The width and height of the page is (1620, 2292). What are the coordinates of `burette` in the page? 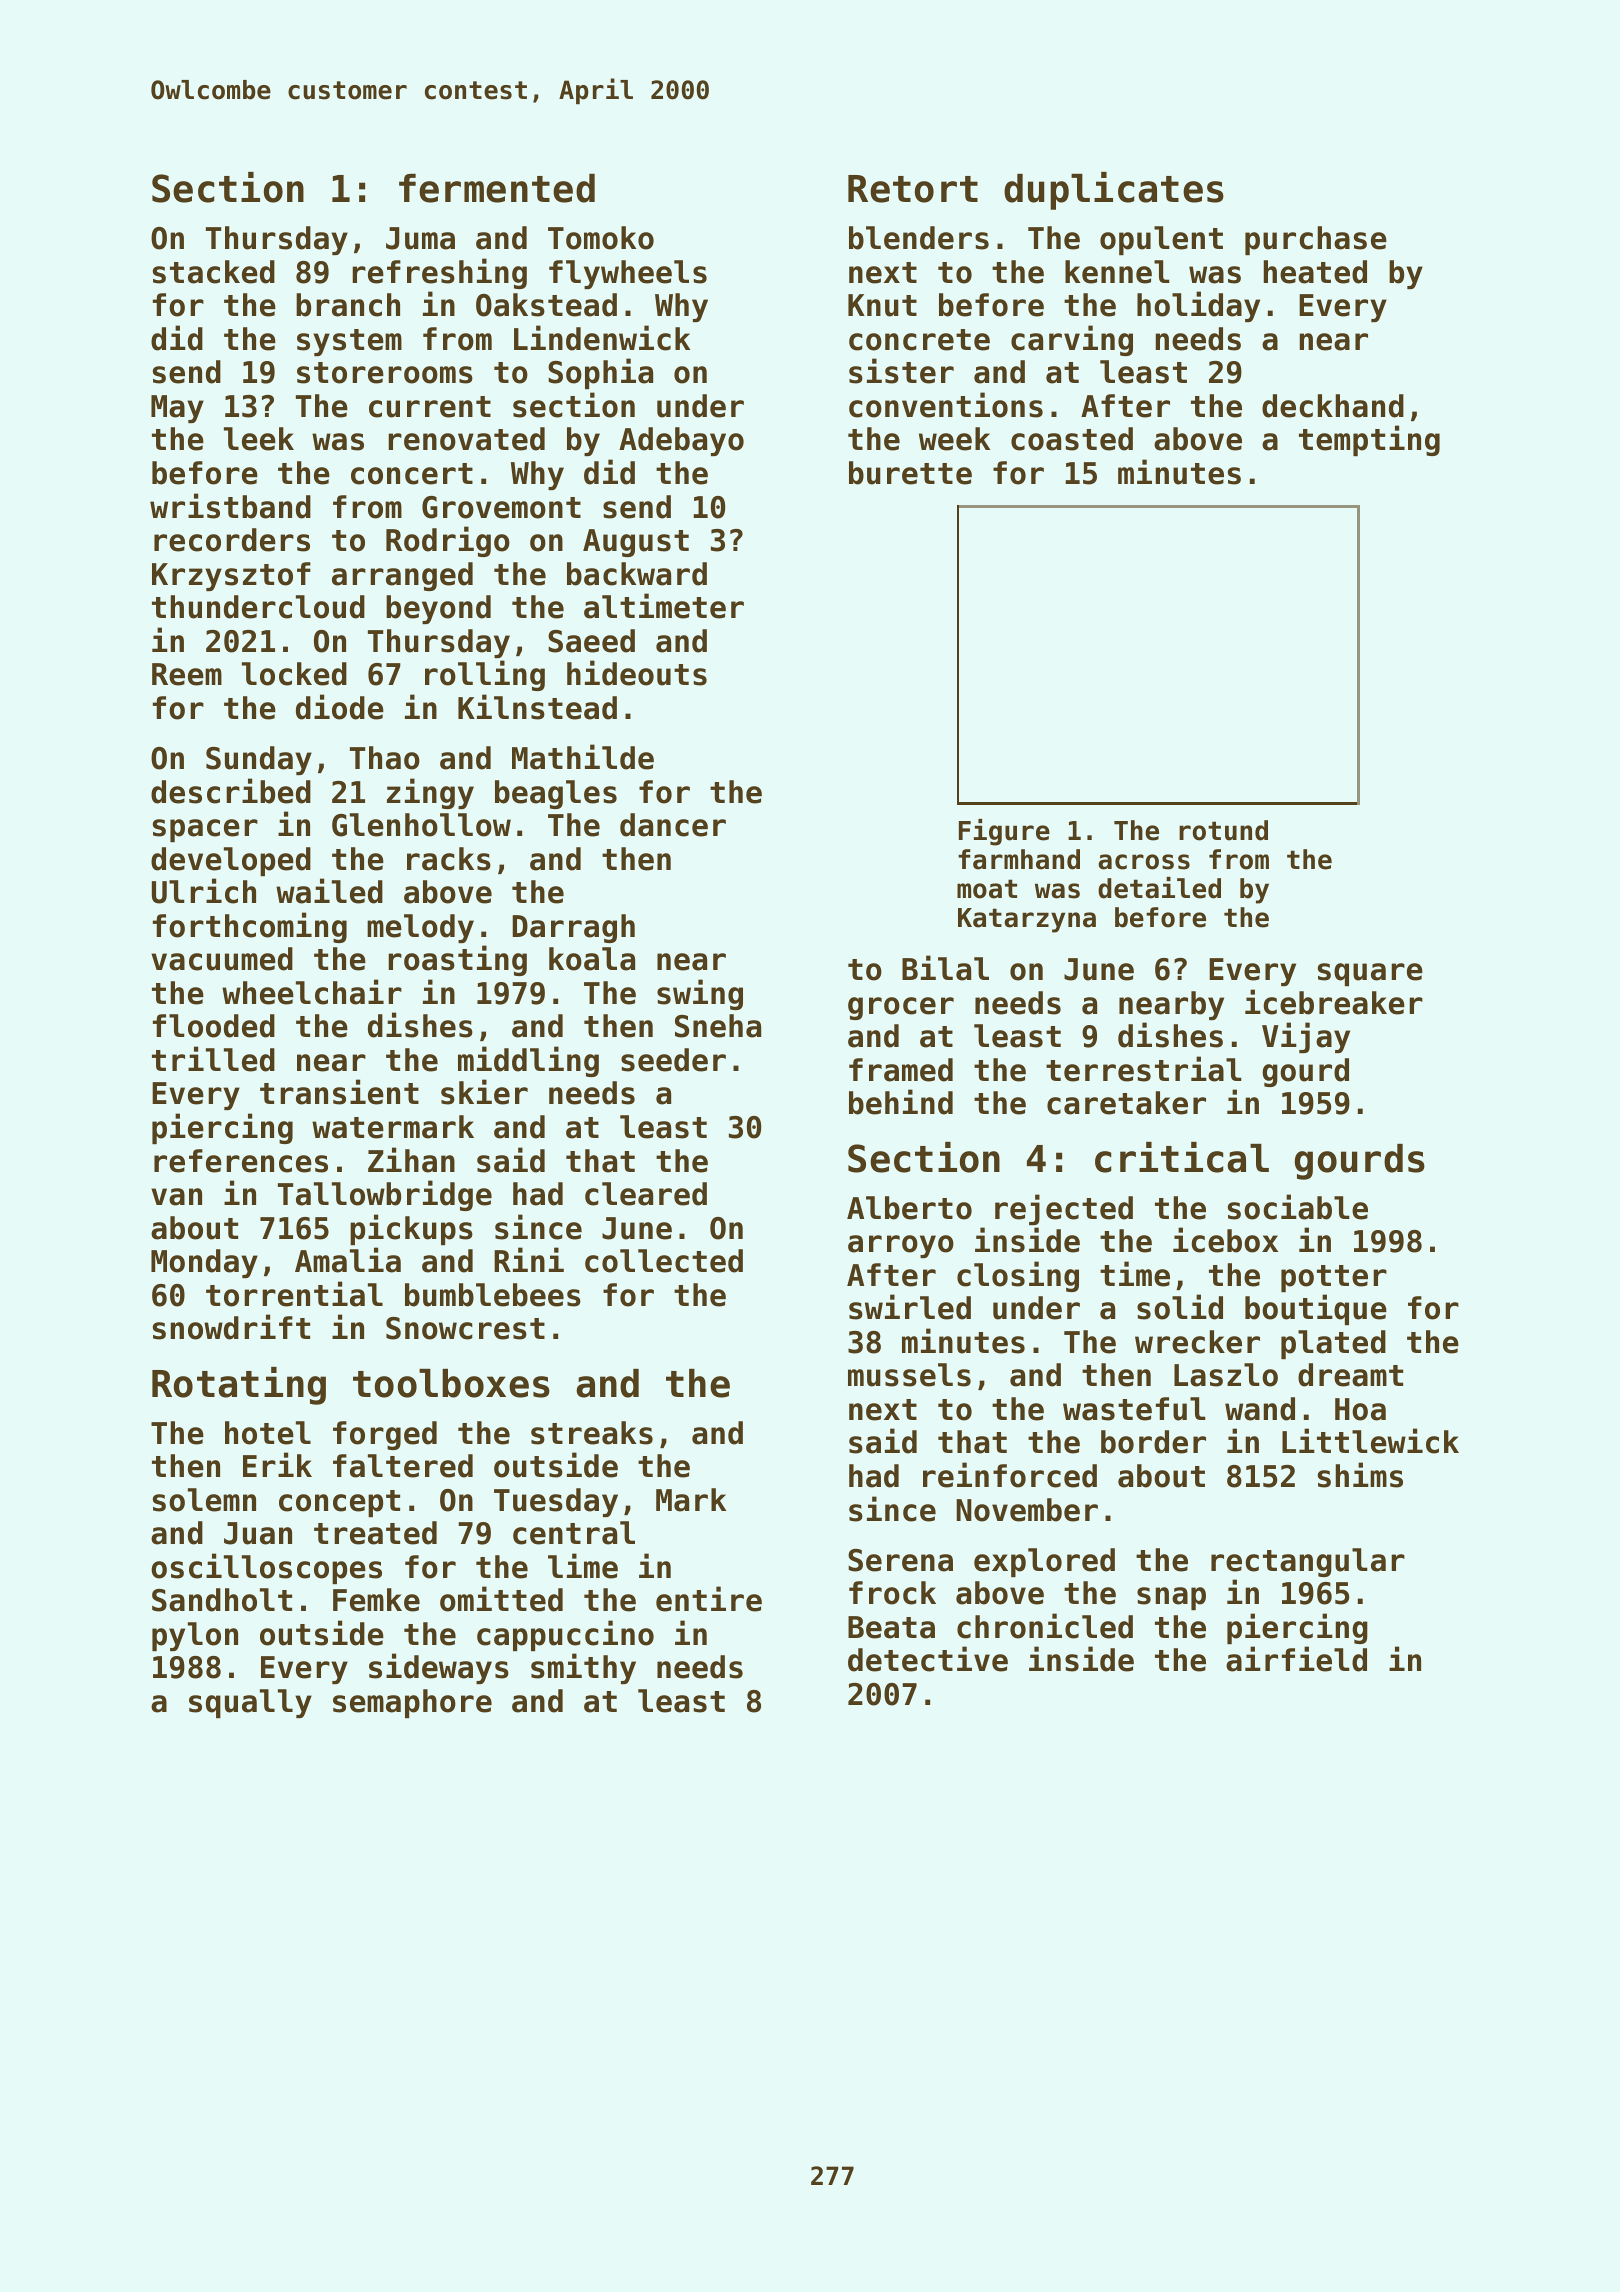 It's located at (910, 473).
